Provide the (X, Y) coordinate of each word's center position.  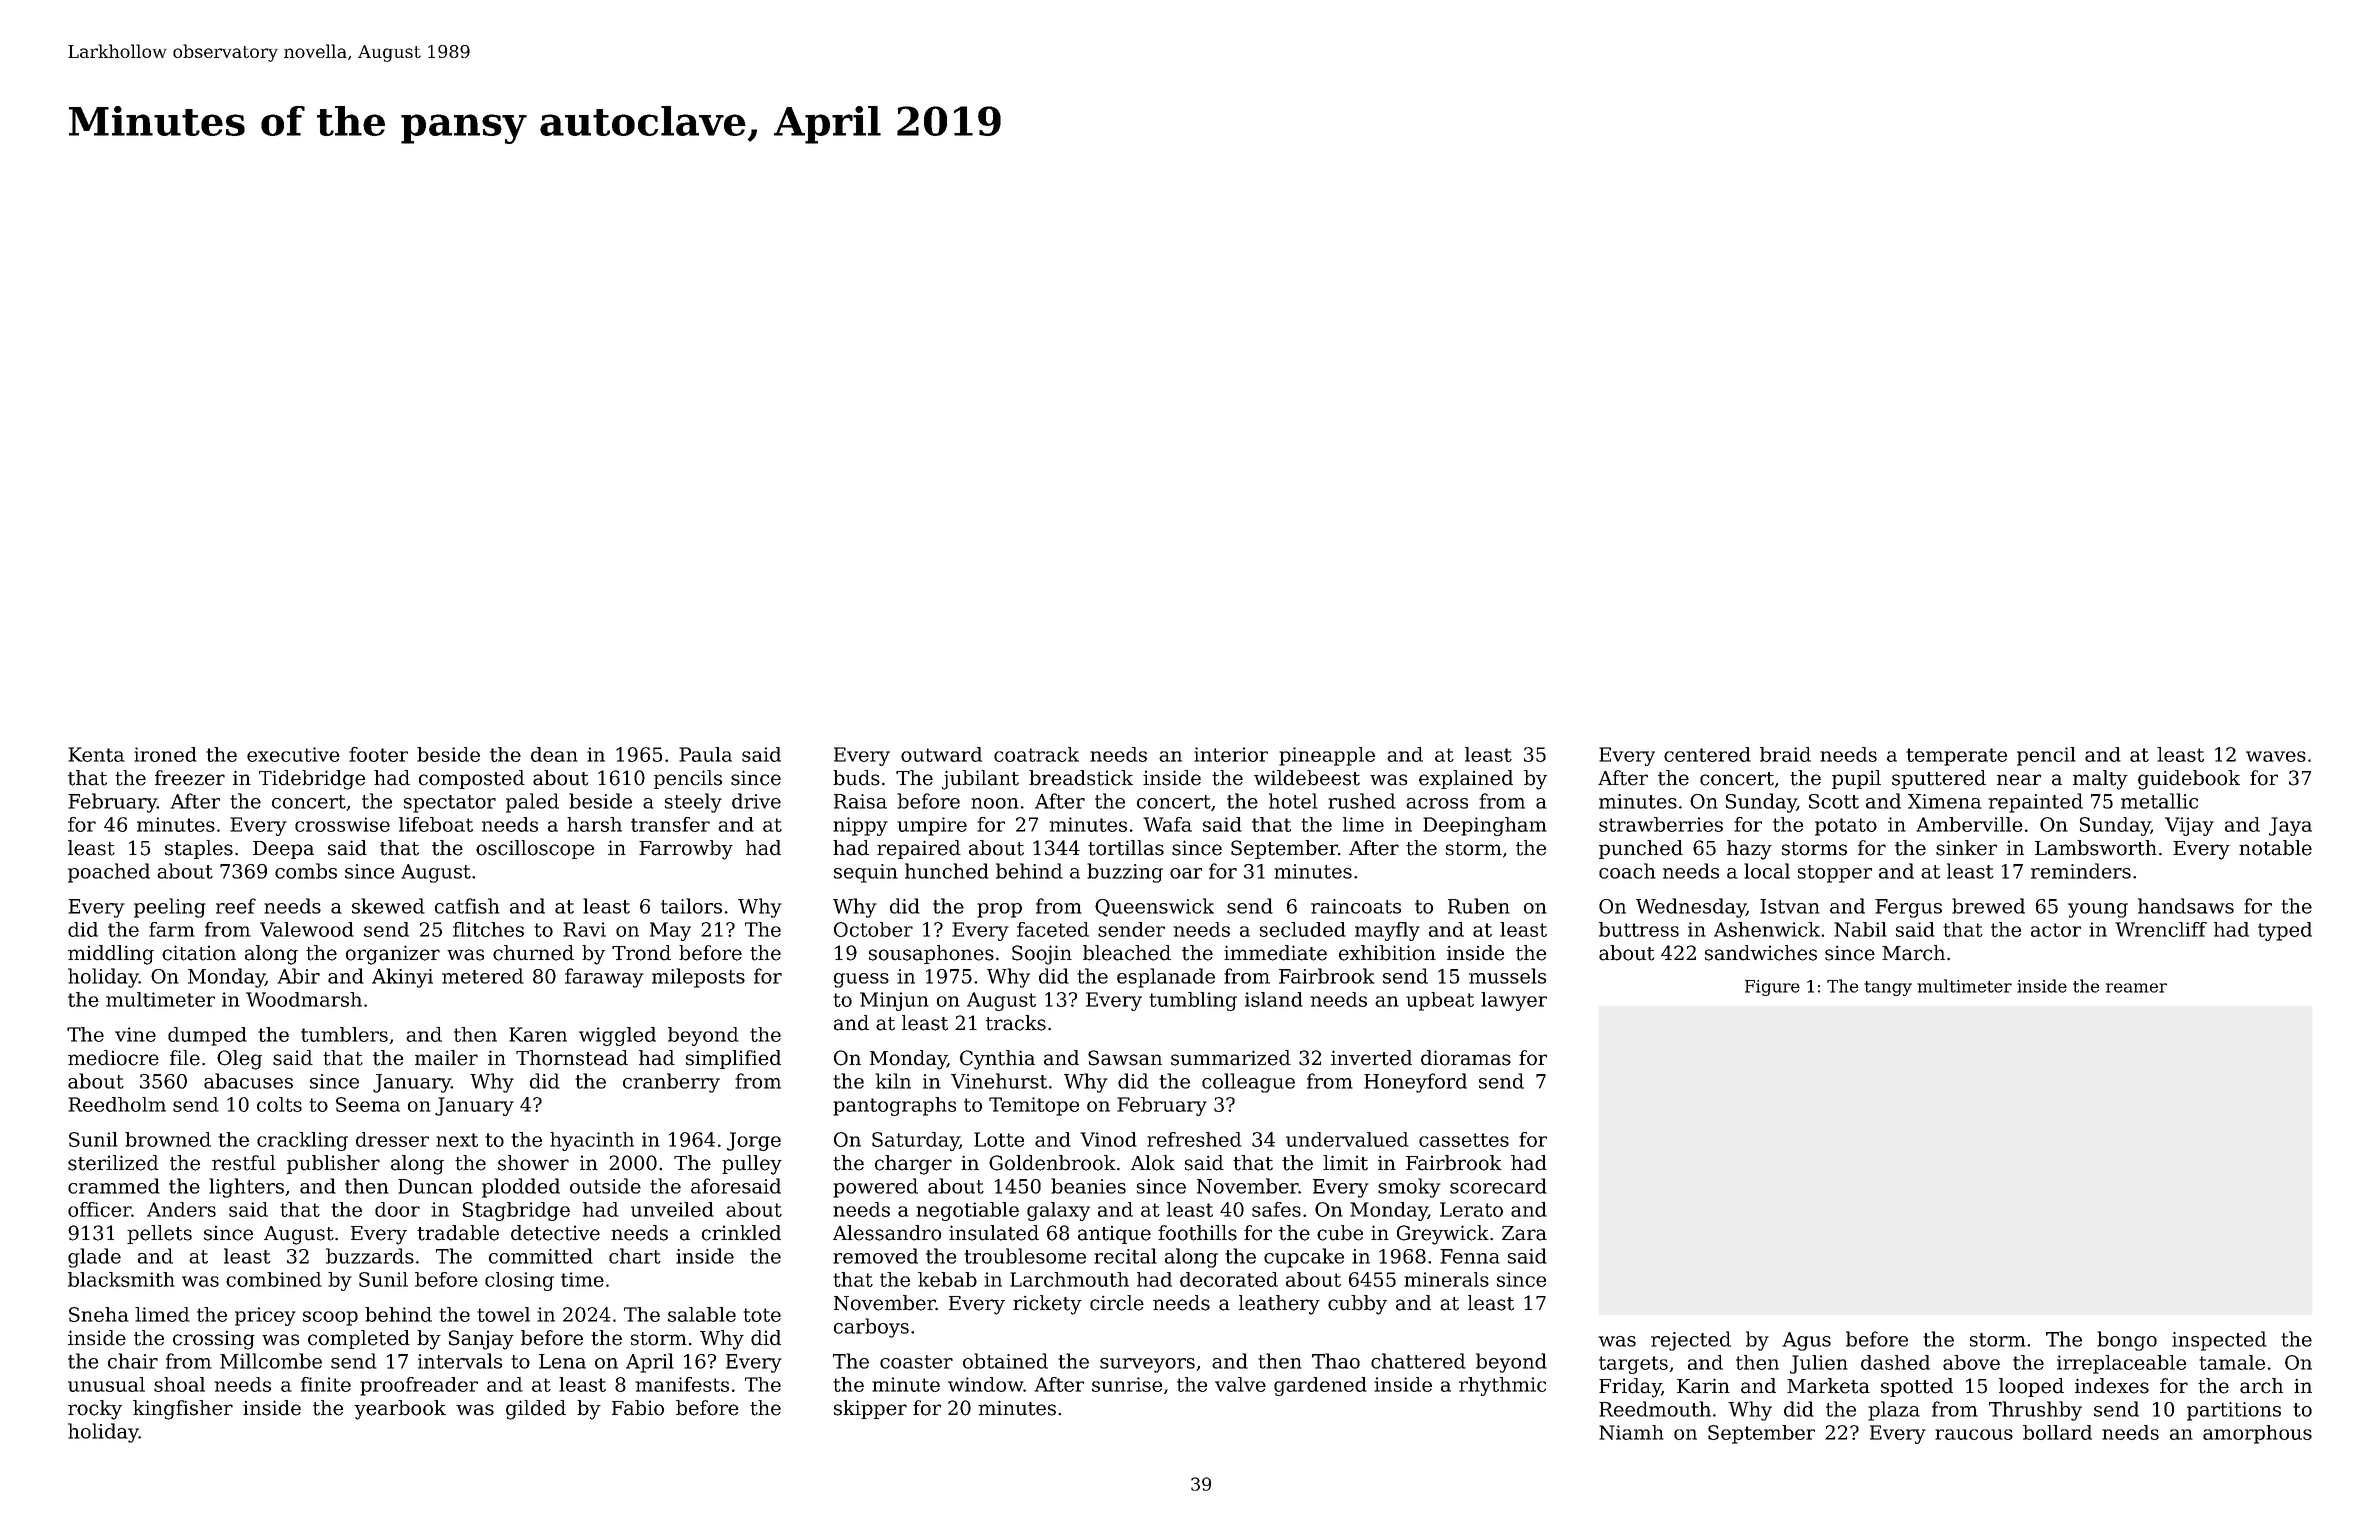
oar (1186, 873)
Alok (1153, 1163)
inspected (2219, 1341)
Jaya (2290, 826)
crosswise (342, 824)
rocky (95, 1410)
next (457, 1140)
